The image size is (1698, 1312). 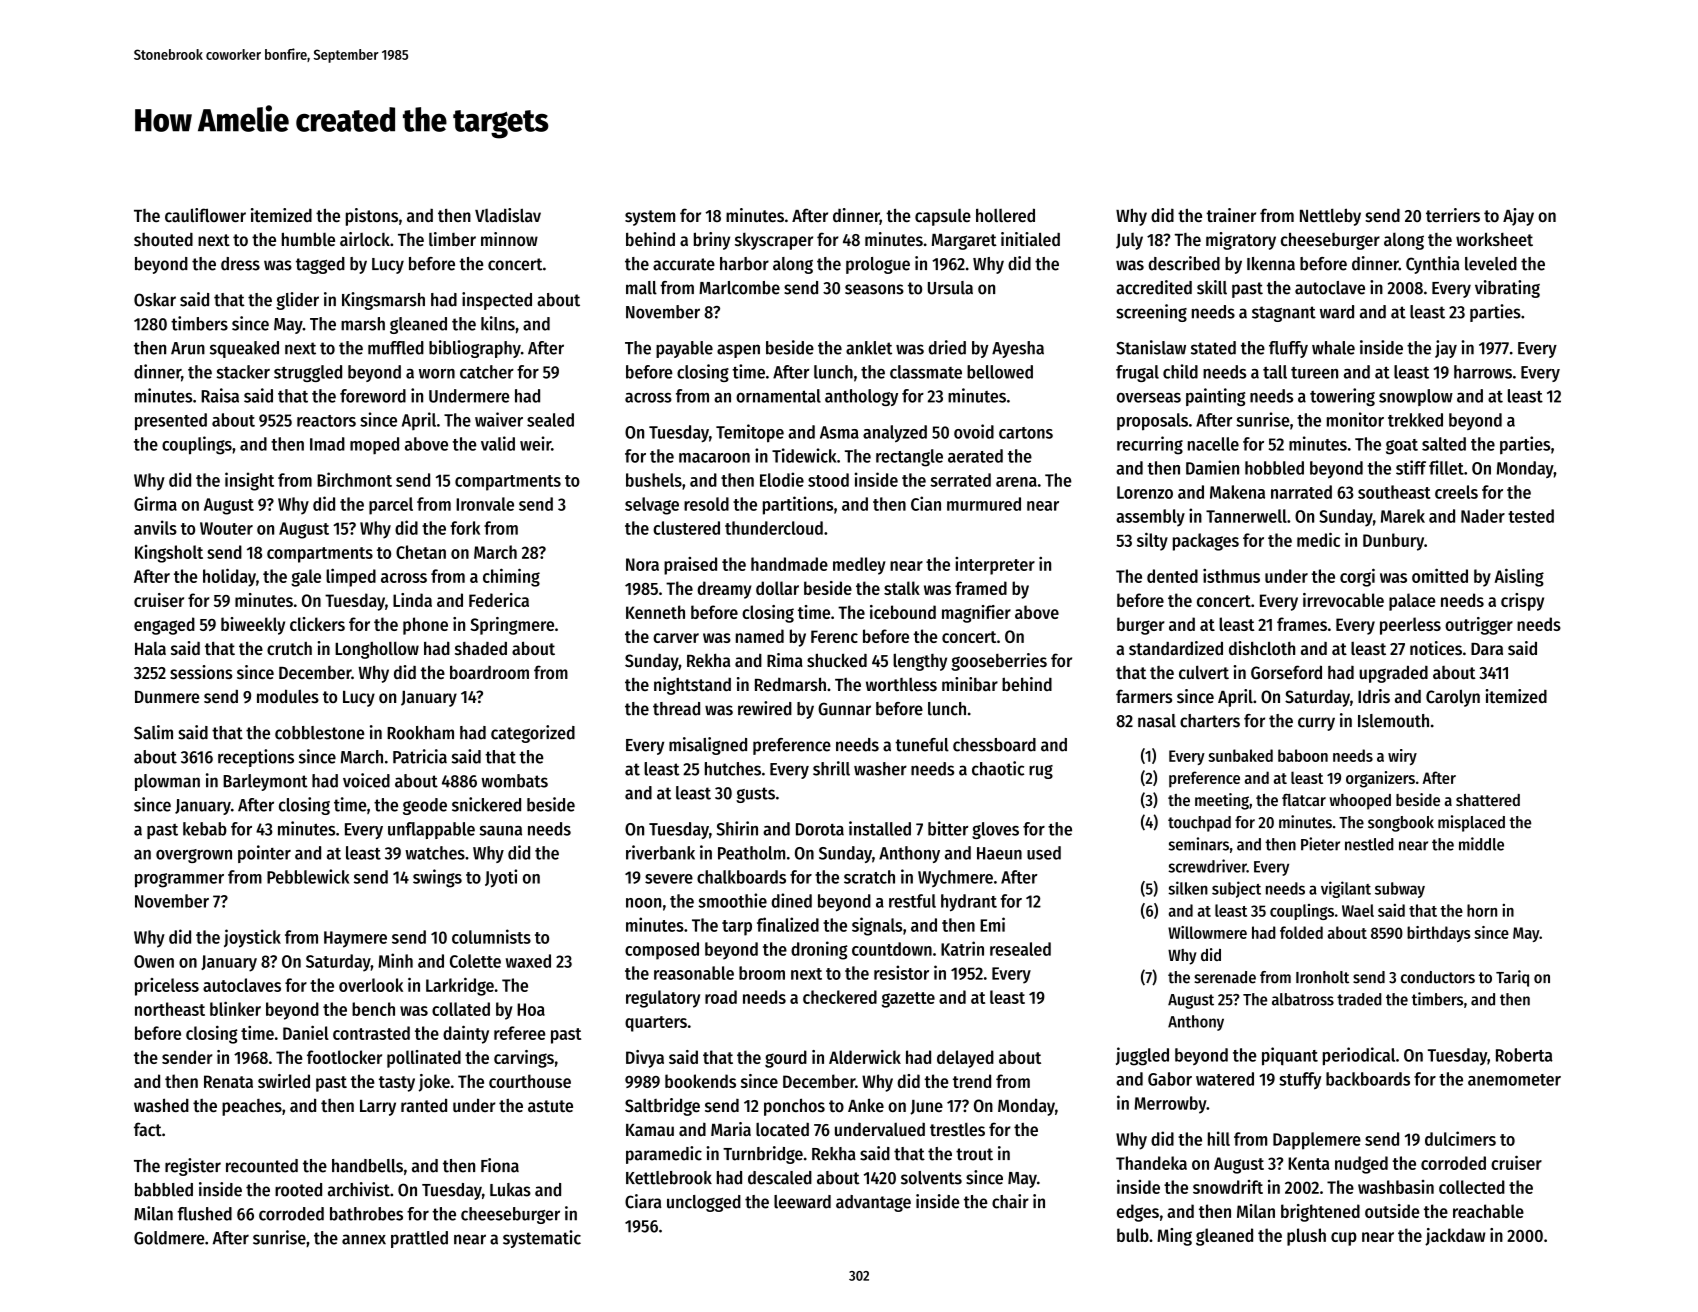 I want to click on folded, so click(x=1301, y=932).
